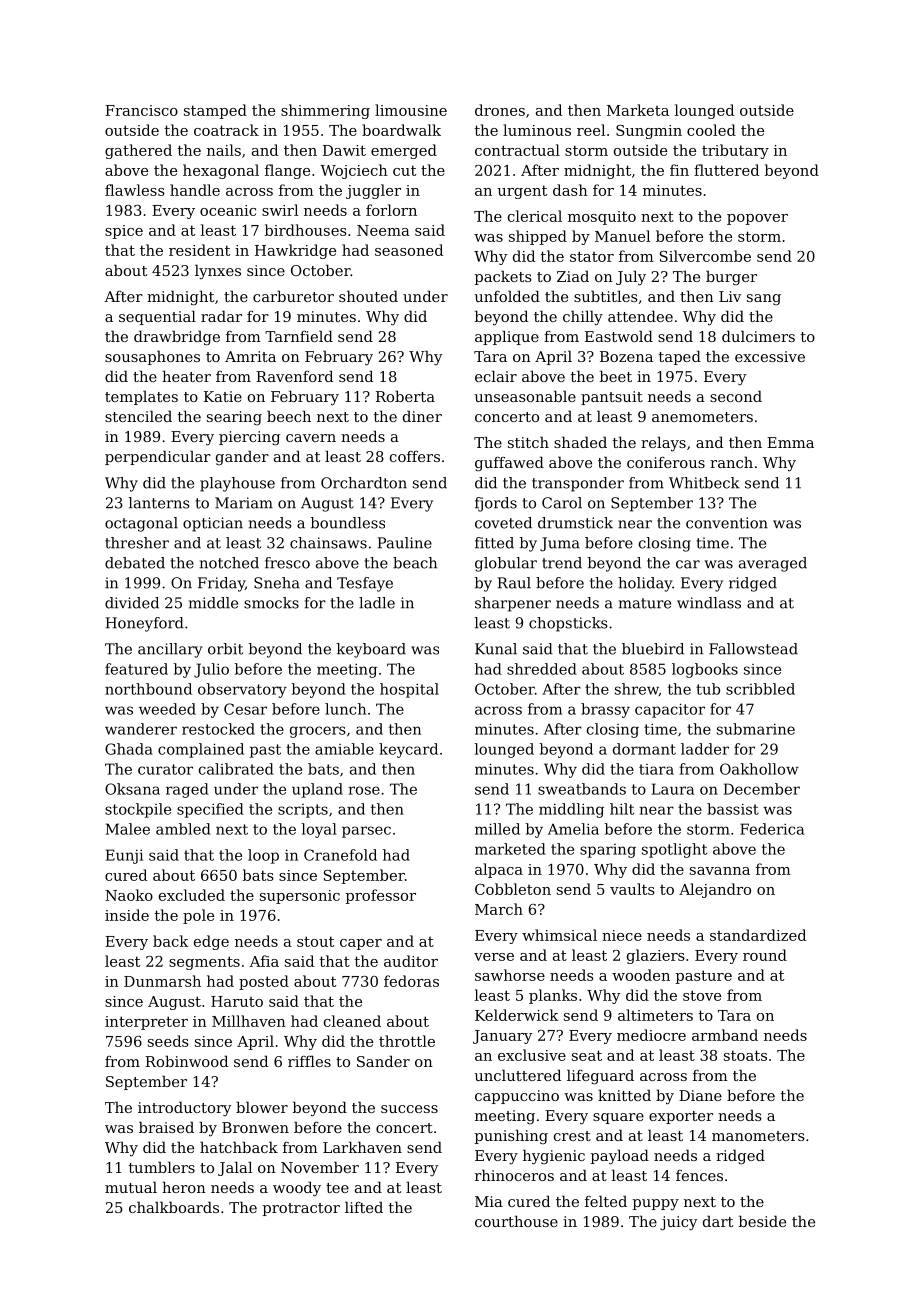 This screenshot has height=1314, width=924. What do you see at coordinates (570, 190) in the screenshot?
I see `dash` at bounding box center [570, 190].
